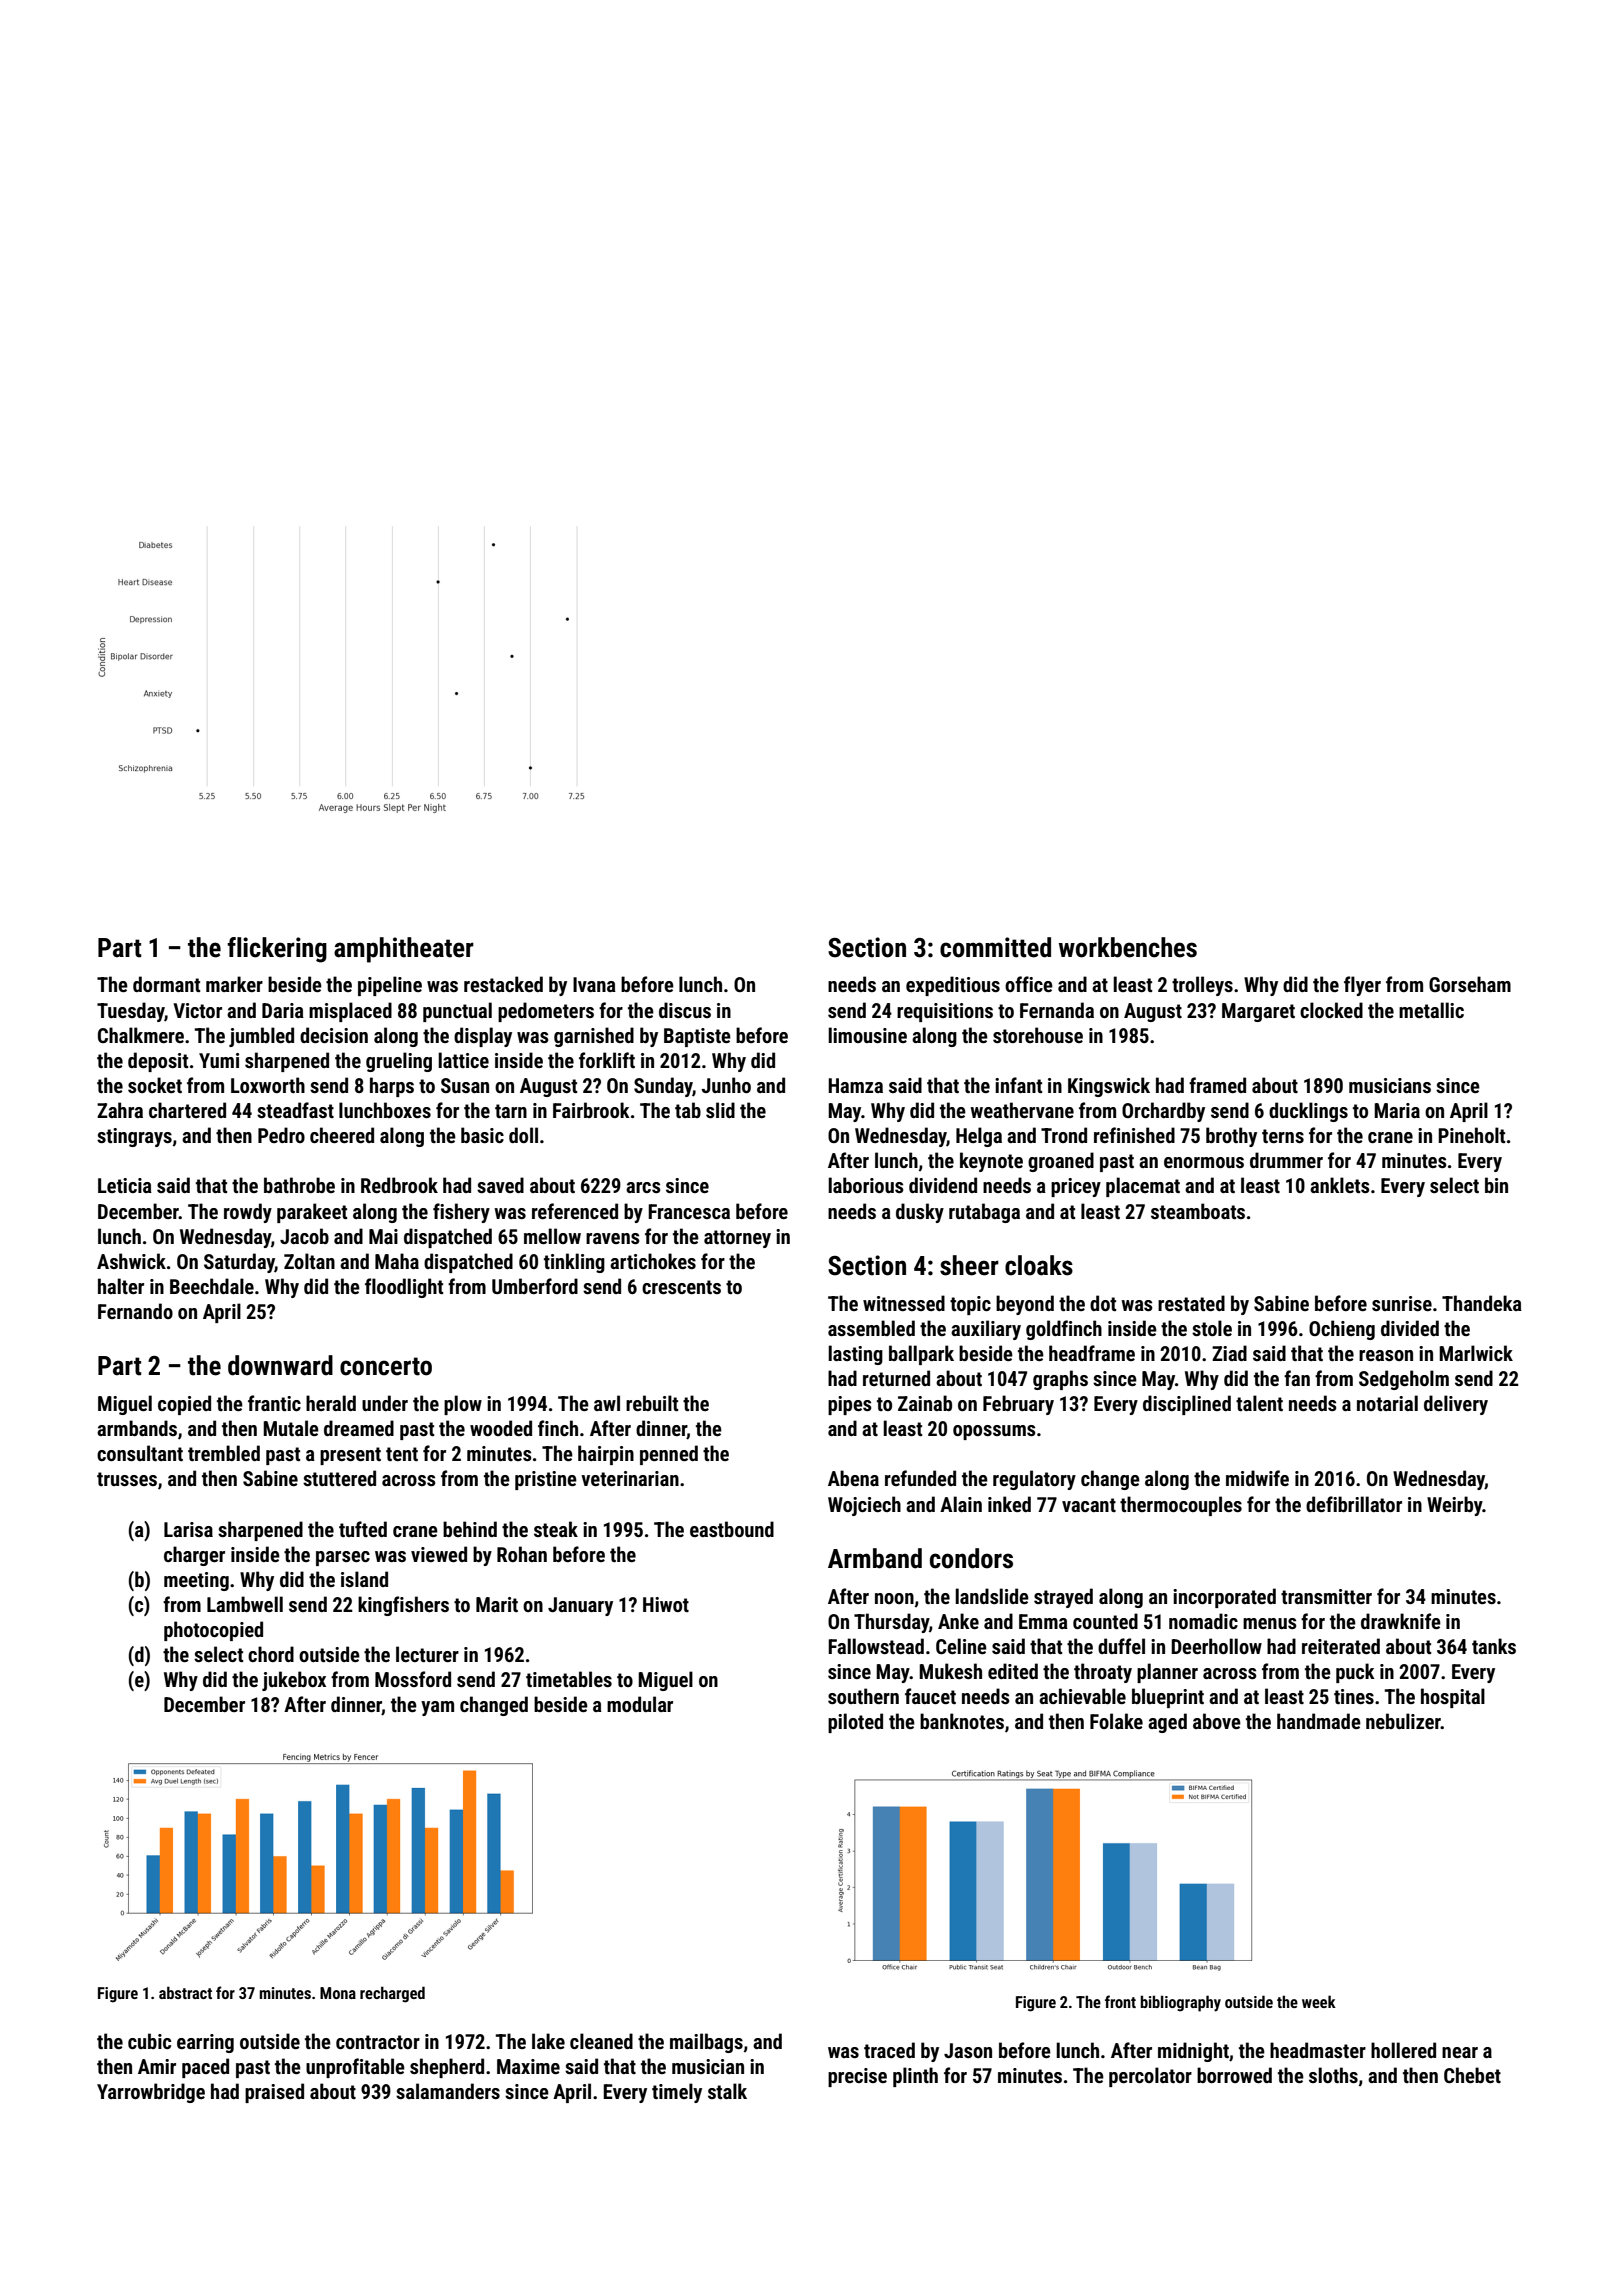 The image size is (1620, 2292). I want to click on rebuilt, so click(652, 1403).
